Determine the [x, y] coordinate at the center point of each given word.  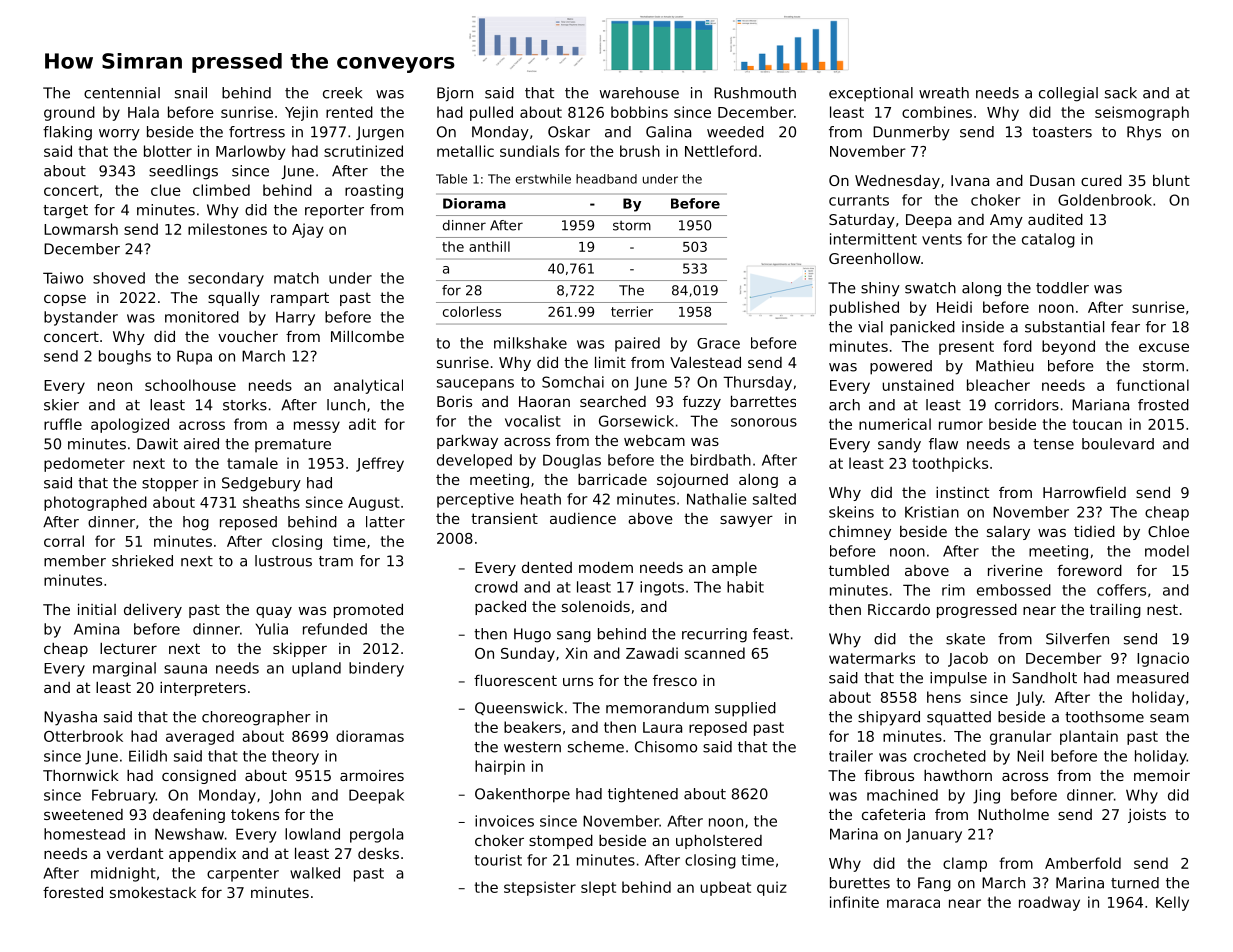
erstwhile [543, 179]
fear [1125, 327]
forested [73, 892]
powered [901, 367]
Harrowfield [1084, 492]
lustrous [283, 561]
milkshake [530, 343]
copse [65, 300]
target [65, 212]
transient [504, 518]
